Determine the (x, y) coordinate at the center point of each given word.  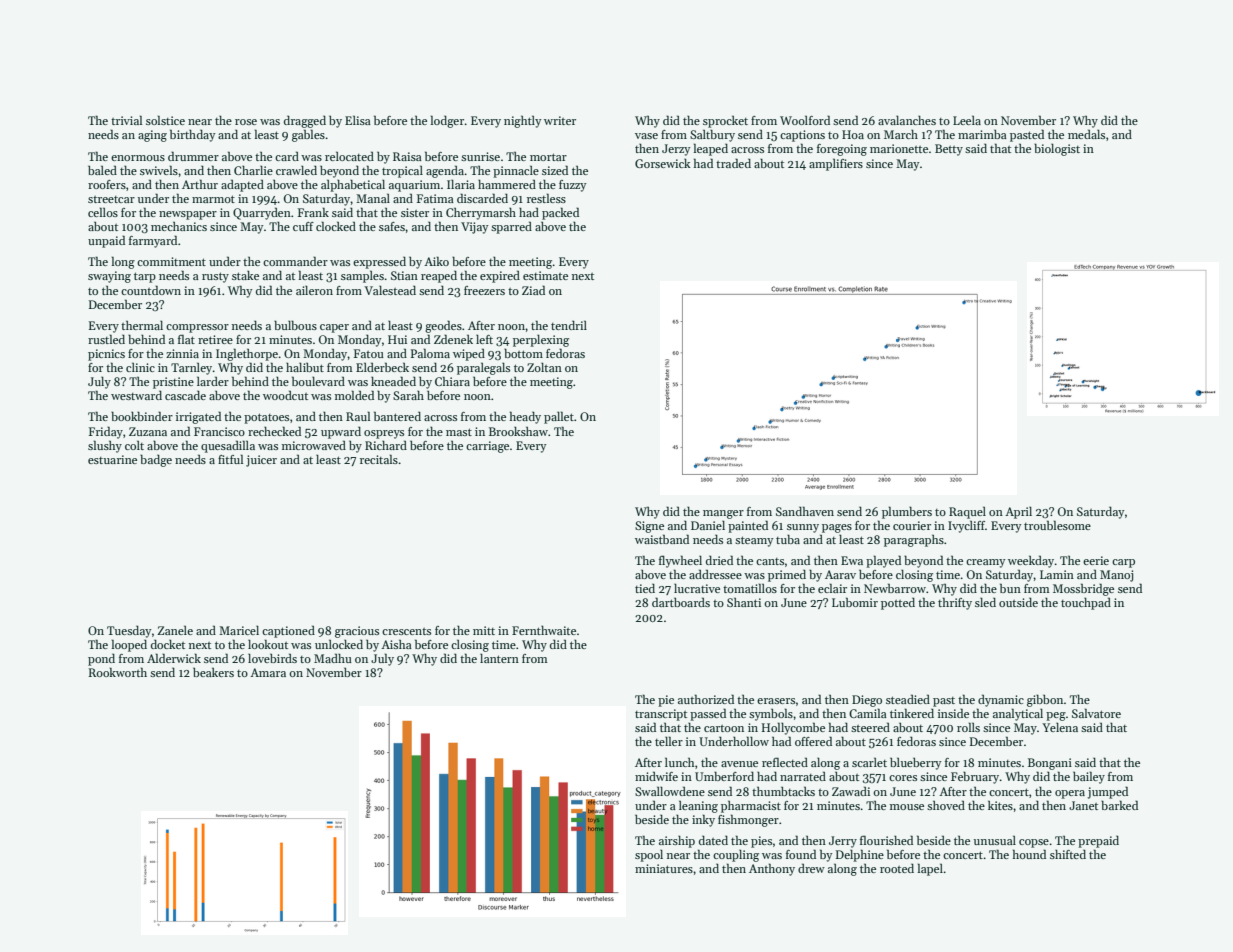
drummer (193, 156)
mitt (484, 630)
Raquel (967, 512)
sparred (511, 227)
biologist (1057, 149)
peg (1056, 716)
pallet (559, 417)
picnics (106, 355)
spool (649, 855)
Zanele (175, 630)
